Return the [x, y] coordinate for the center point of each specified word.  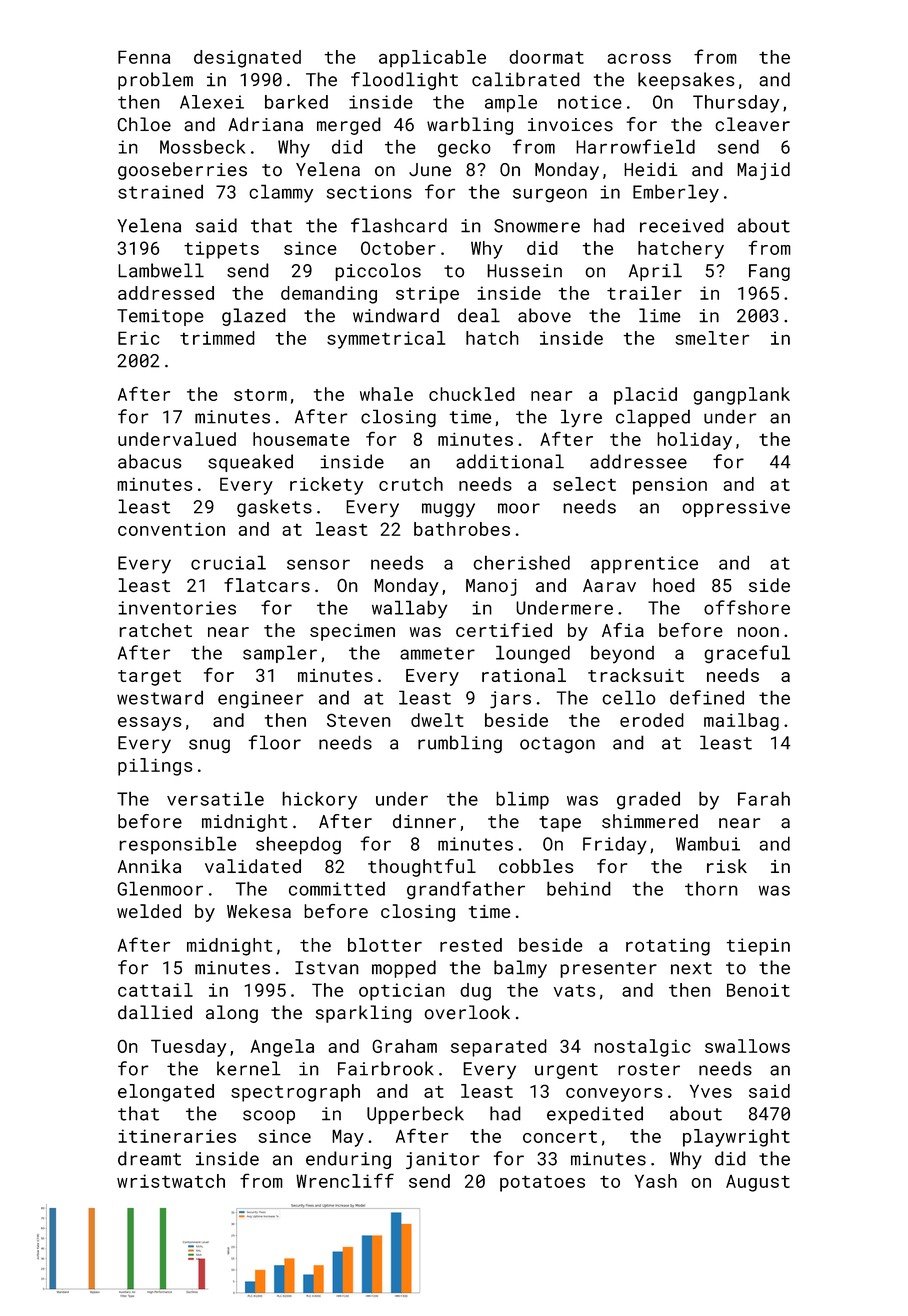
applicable [432, 59]
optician [402, 992]
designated [247, 59]
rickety [326, 486]
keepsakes [686, 81]
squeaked [250, 463]
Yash [656, 1181]
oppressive [736, 508]
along [232, 1014]
